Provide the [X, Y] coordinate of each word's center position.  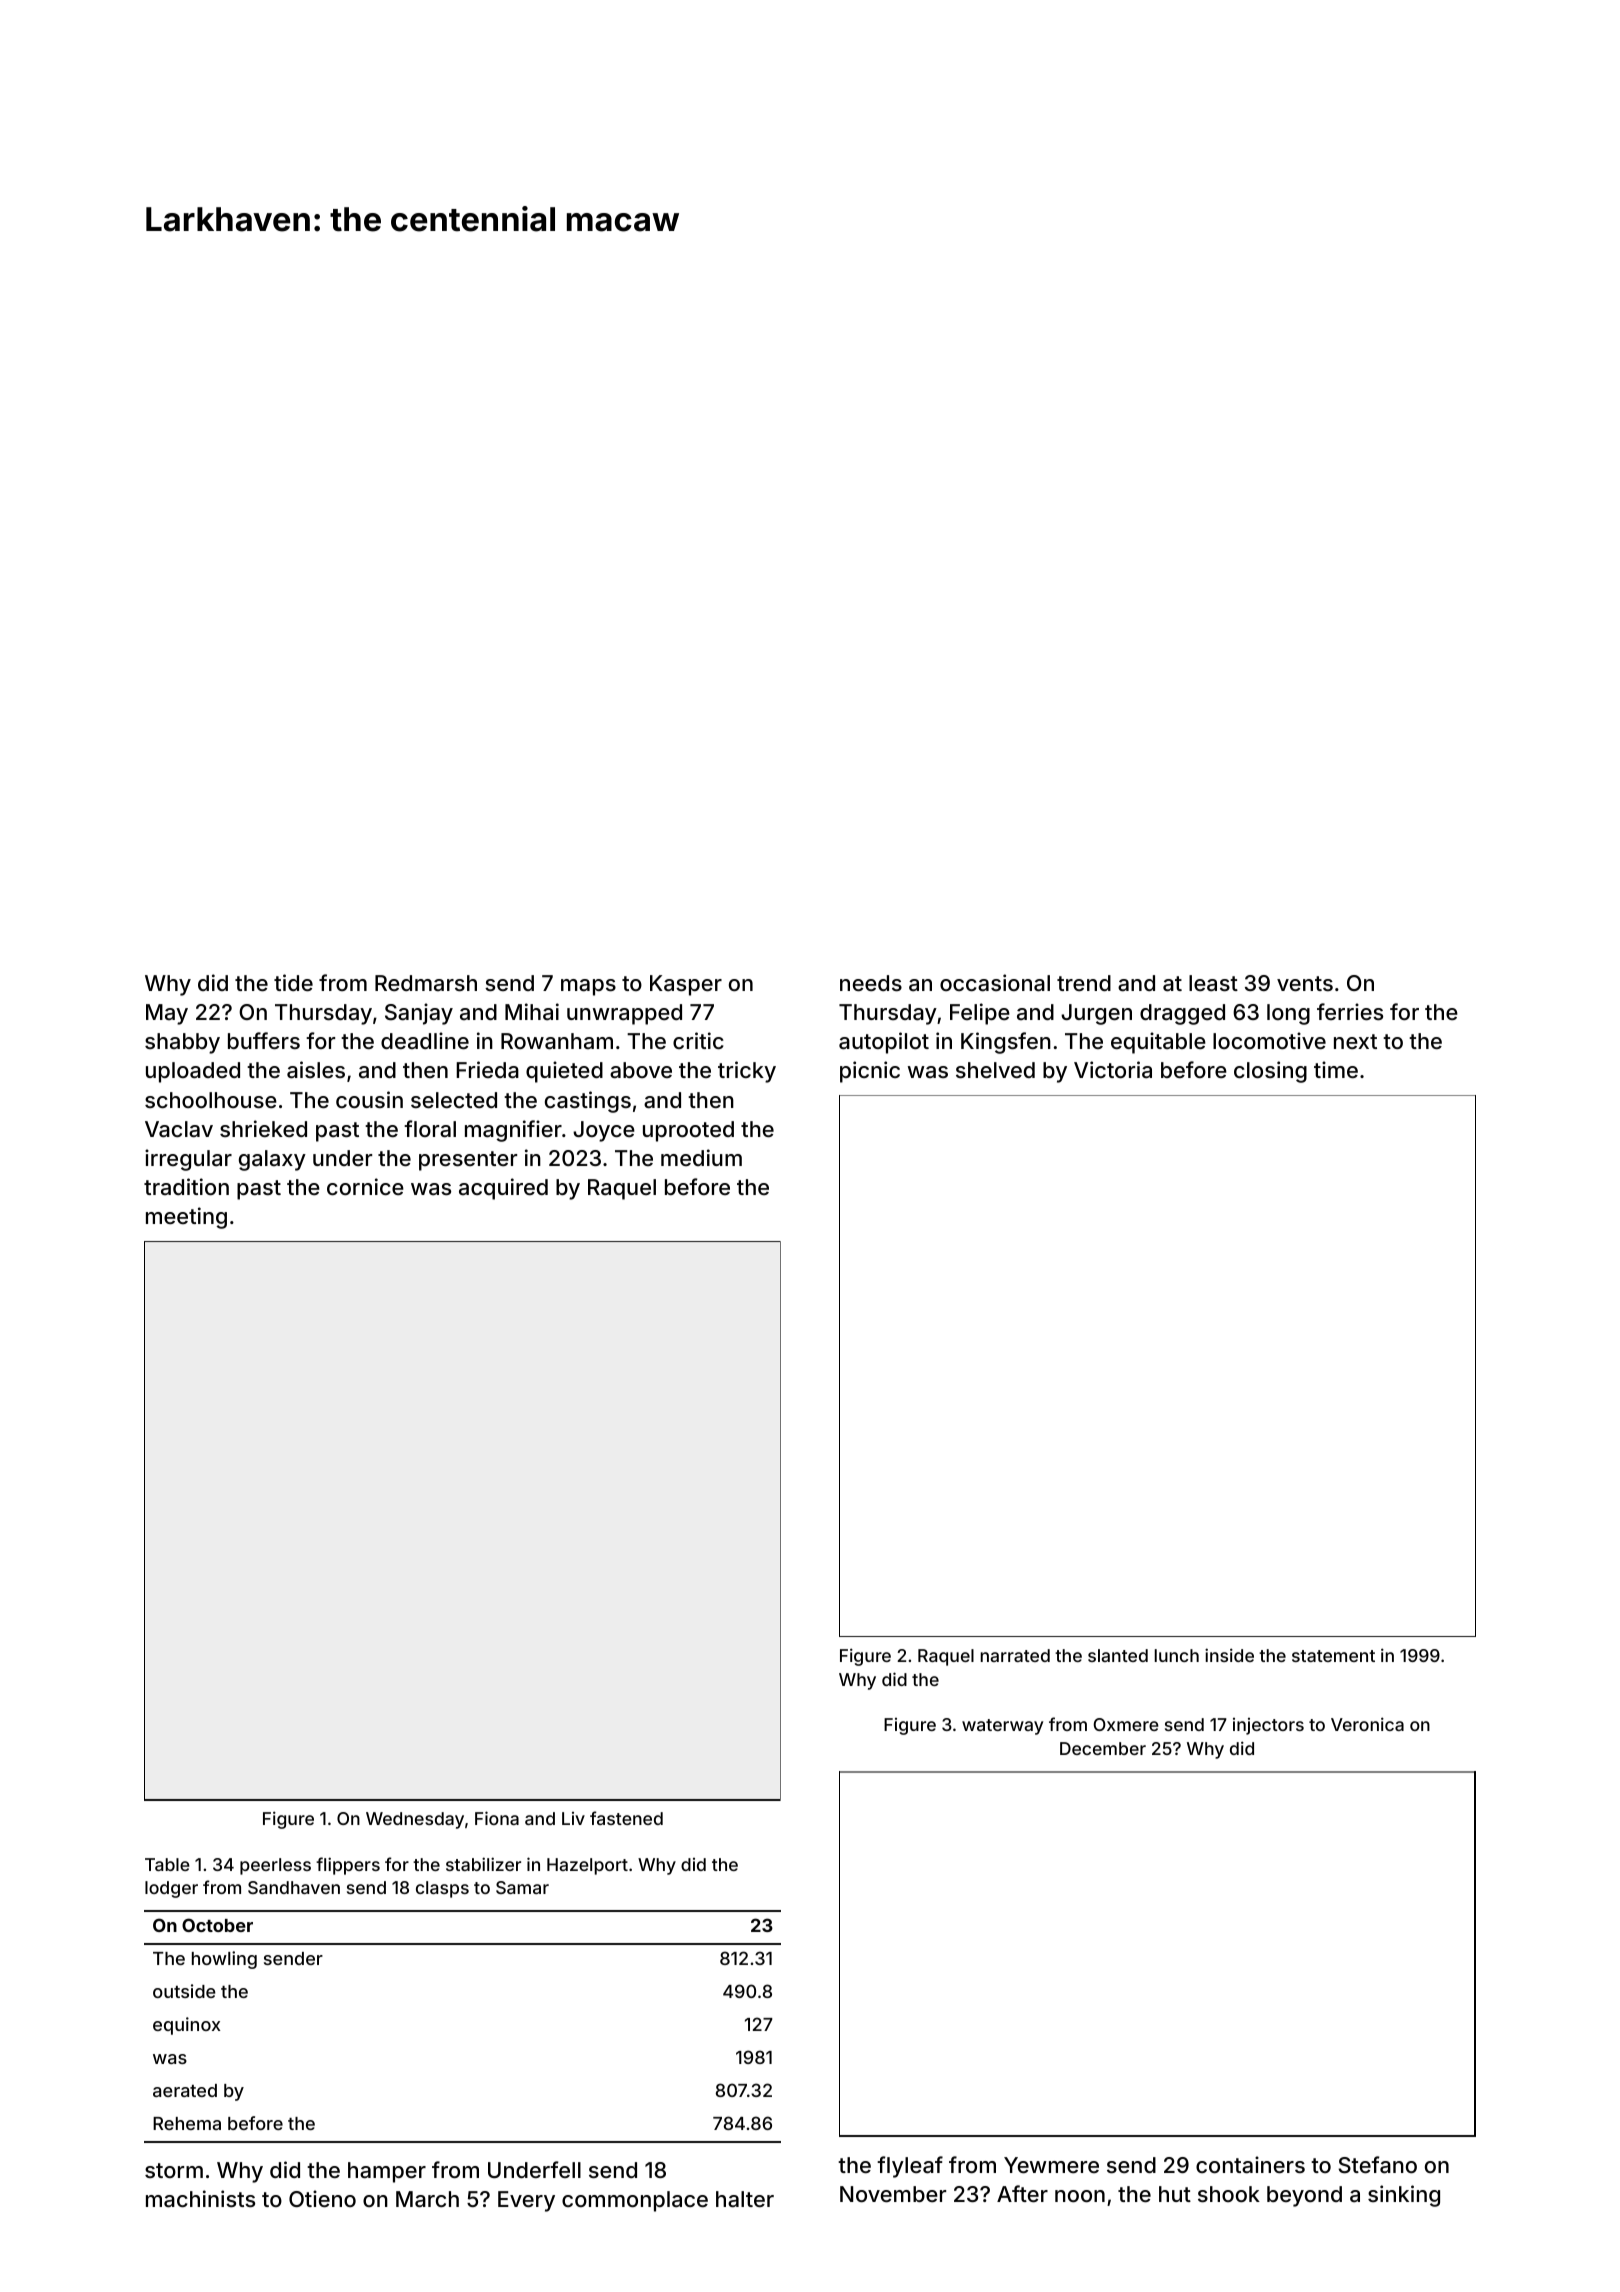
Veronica [1367, 1724]
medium [701, 1157]
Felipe [980, 1014]
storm [174, 2170]
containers [1250, 2165]
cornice [365, 1186]
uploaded [193, 1072]
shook [1229, 2194]
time [1336, 1069]
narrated [1015, 1655]
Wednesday [415, 1820]
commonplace [635, 2201]
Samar [522, 1887]
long [1288, 1014]
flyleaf [910, 2167]
